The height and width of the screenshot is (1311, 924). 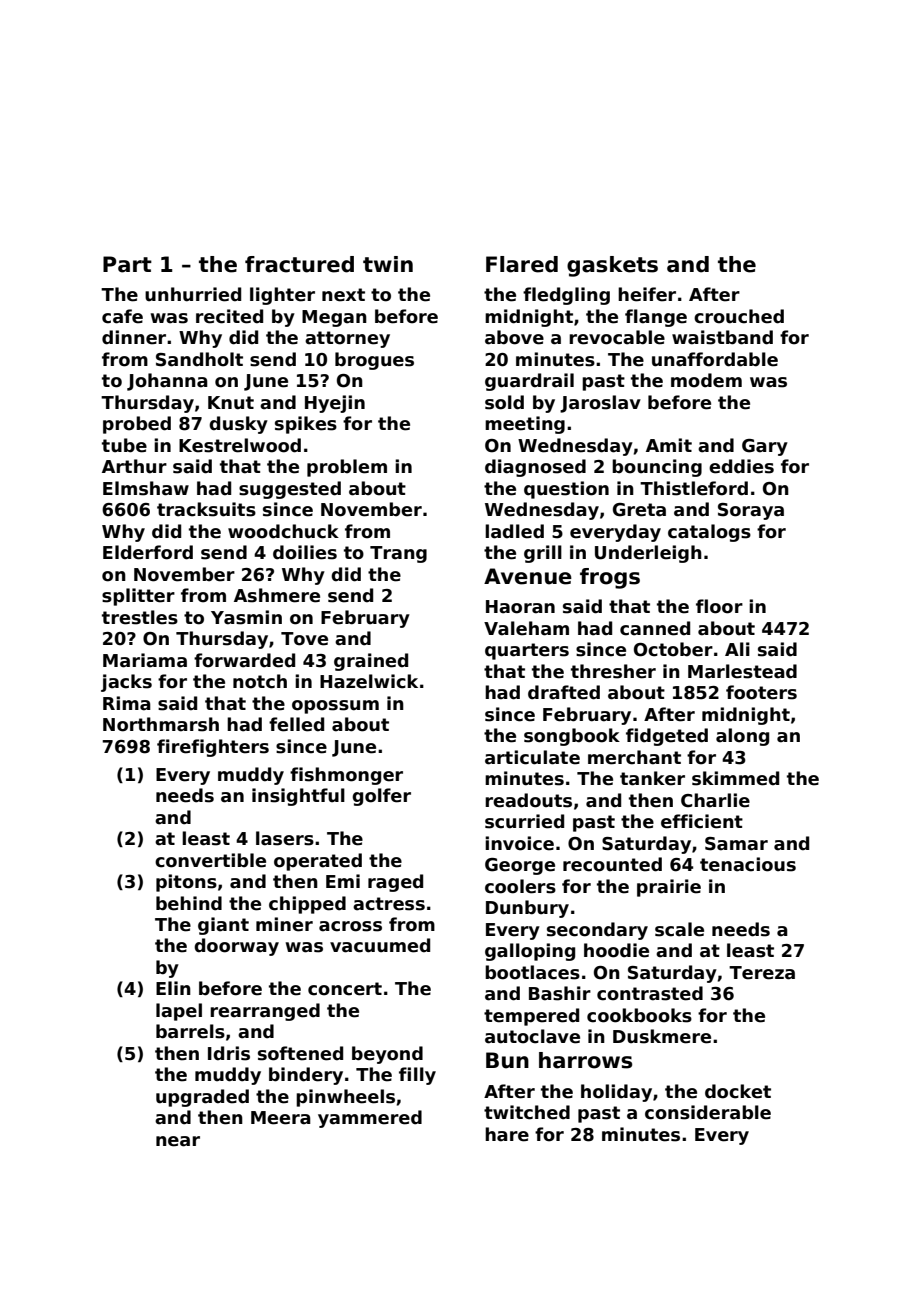 I want to click on fledgling, so click(x=566, y=296).
